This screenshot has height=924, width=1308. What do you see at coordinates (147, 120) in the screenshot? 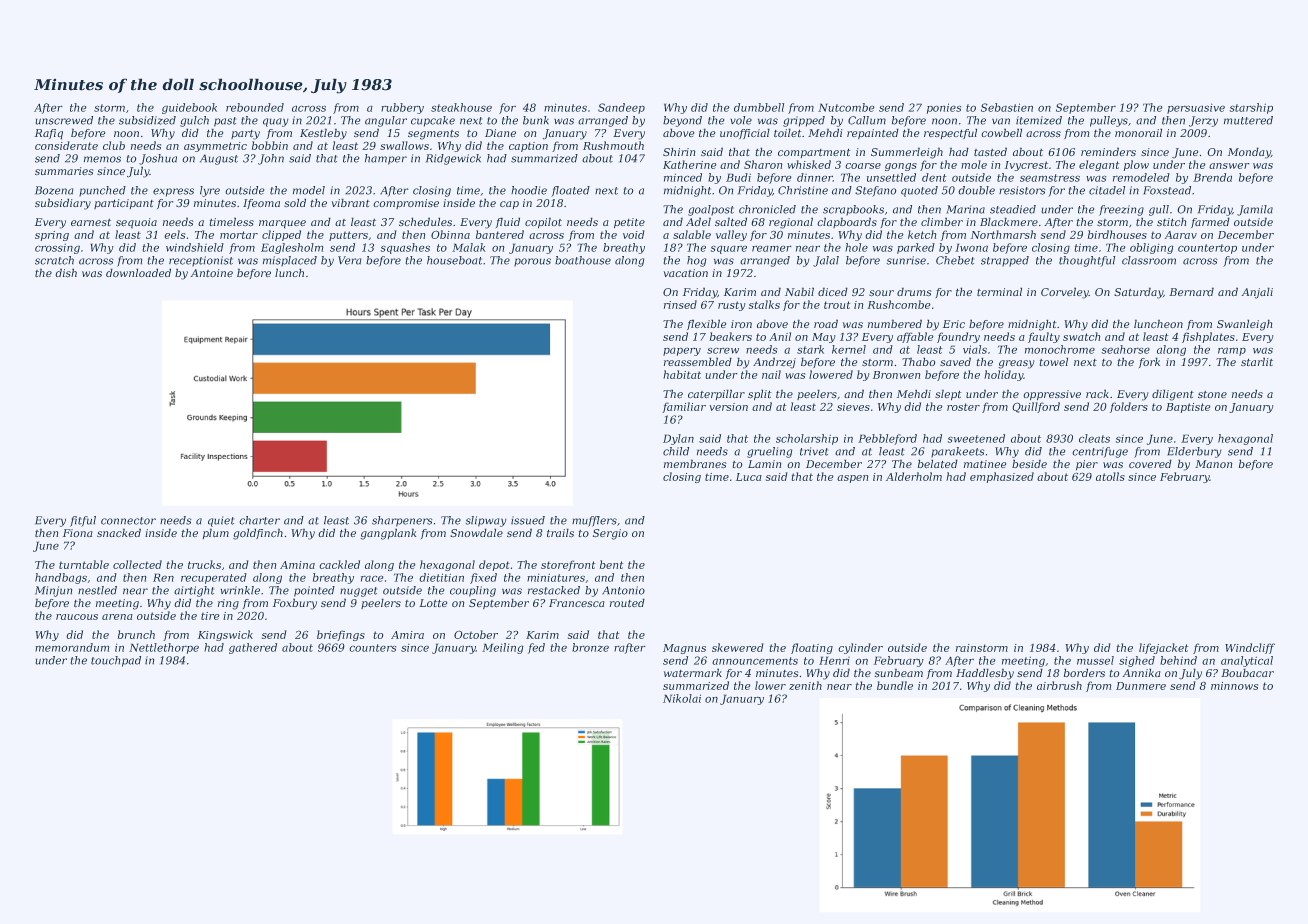
I see `subsidized` at bounding box center [147, 120].
